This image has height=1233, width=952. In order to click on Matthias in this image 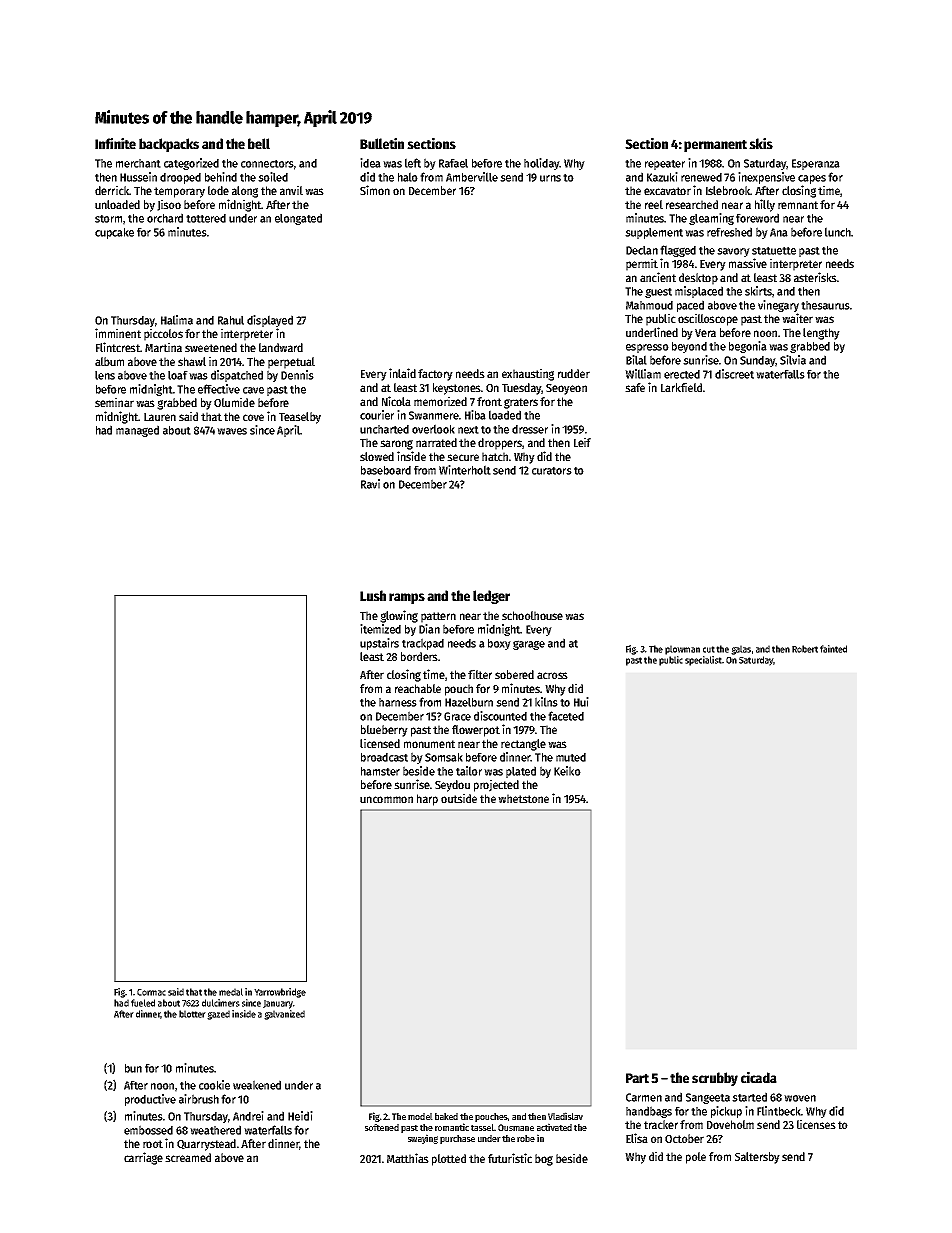, I will do `click(408, 1158)`.
